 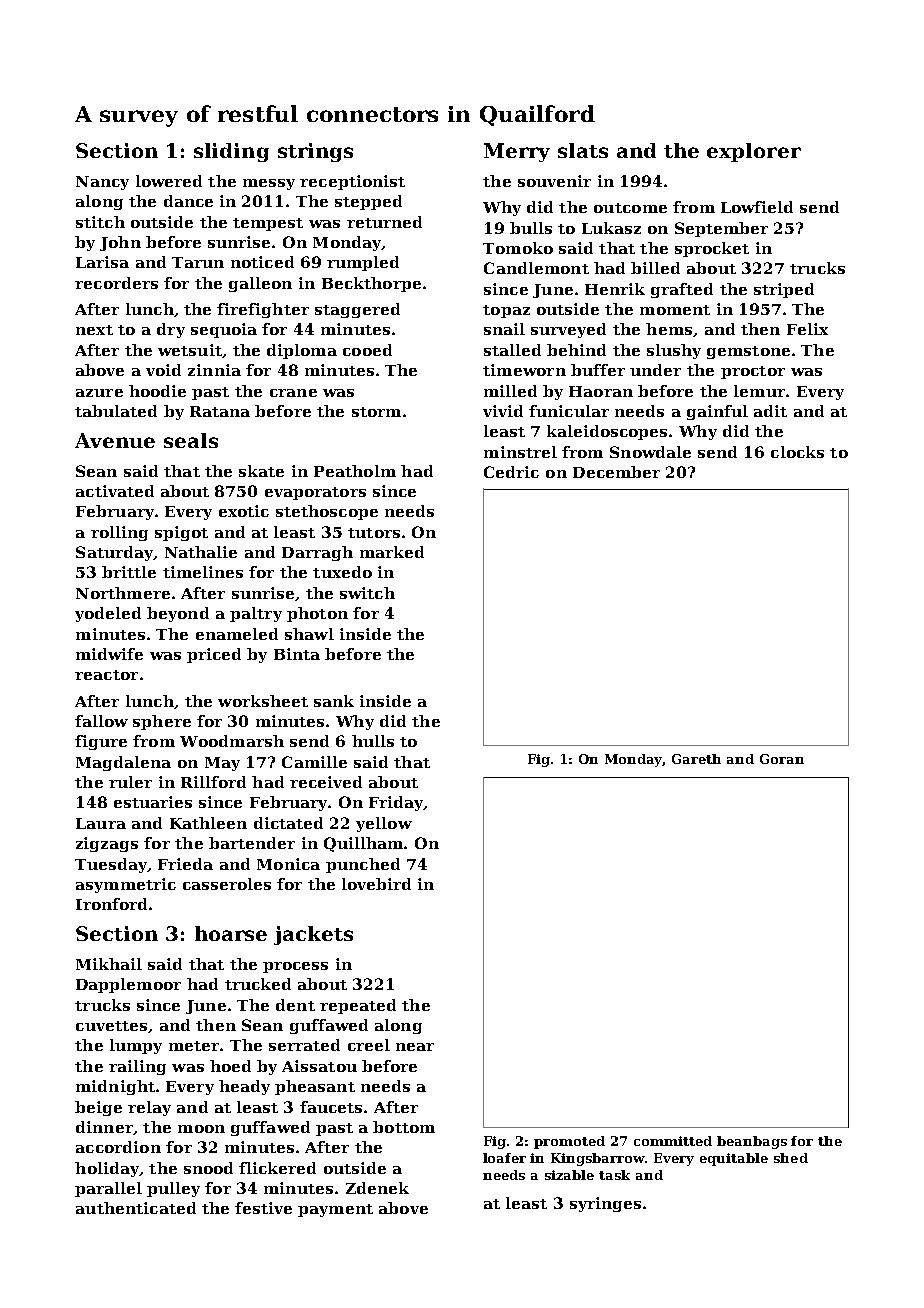 What do you see at coordinates (194, 1046) in the page?
I see `meter` at bounding box center [194, 1046].
